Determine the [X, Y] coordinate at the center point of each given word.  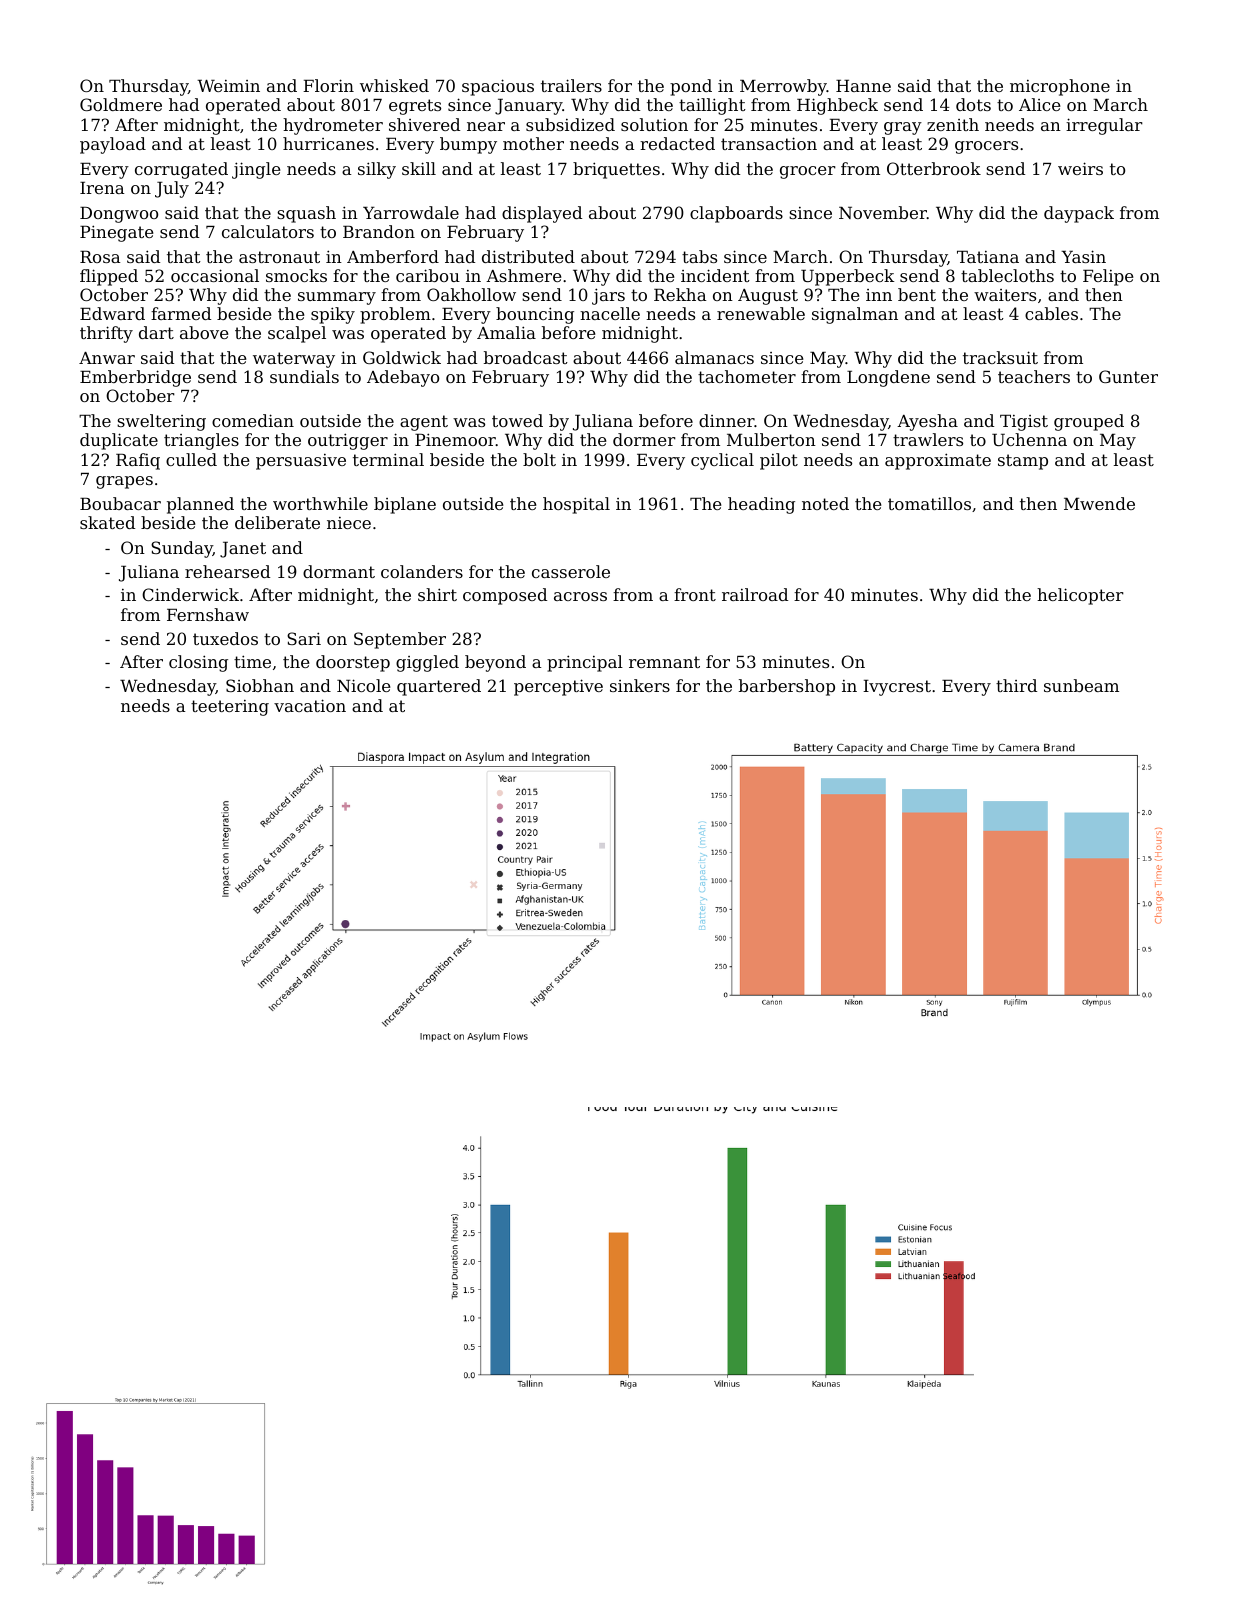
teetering [230, 708]
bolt [539, 459]
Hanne [863, 86]
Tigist [1024, 423]
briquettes [616, 170]
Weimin [228, 86]
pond [691, 87]
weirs [1080, 168]
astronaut [279, 257]
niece [349, 523]
